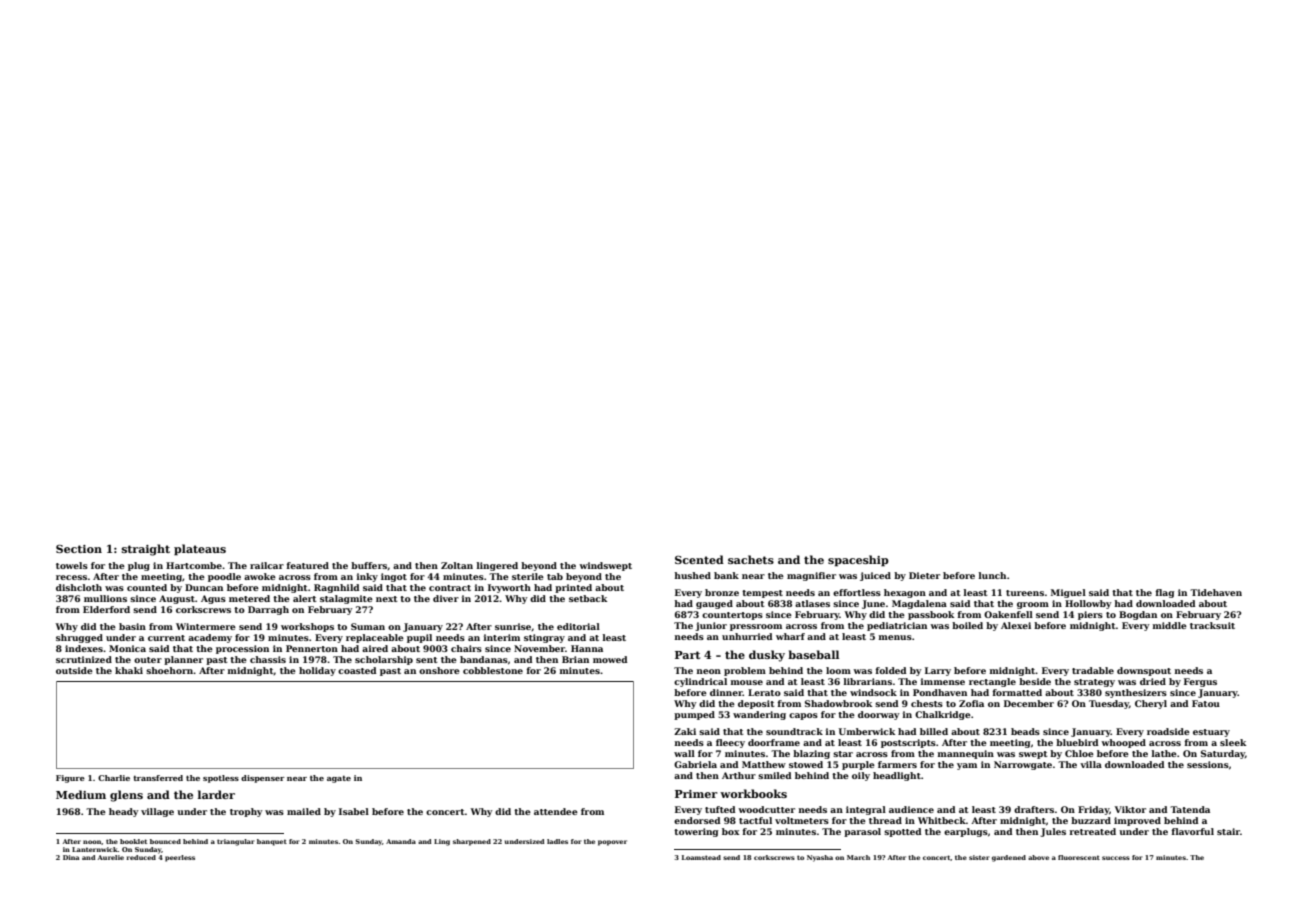 The height and width of the document is (924, 1308). I want to click on plateaus, so click(200, 550).
